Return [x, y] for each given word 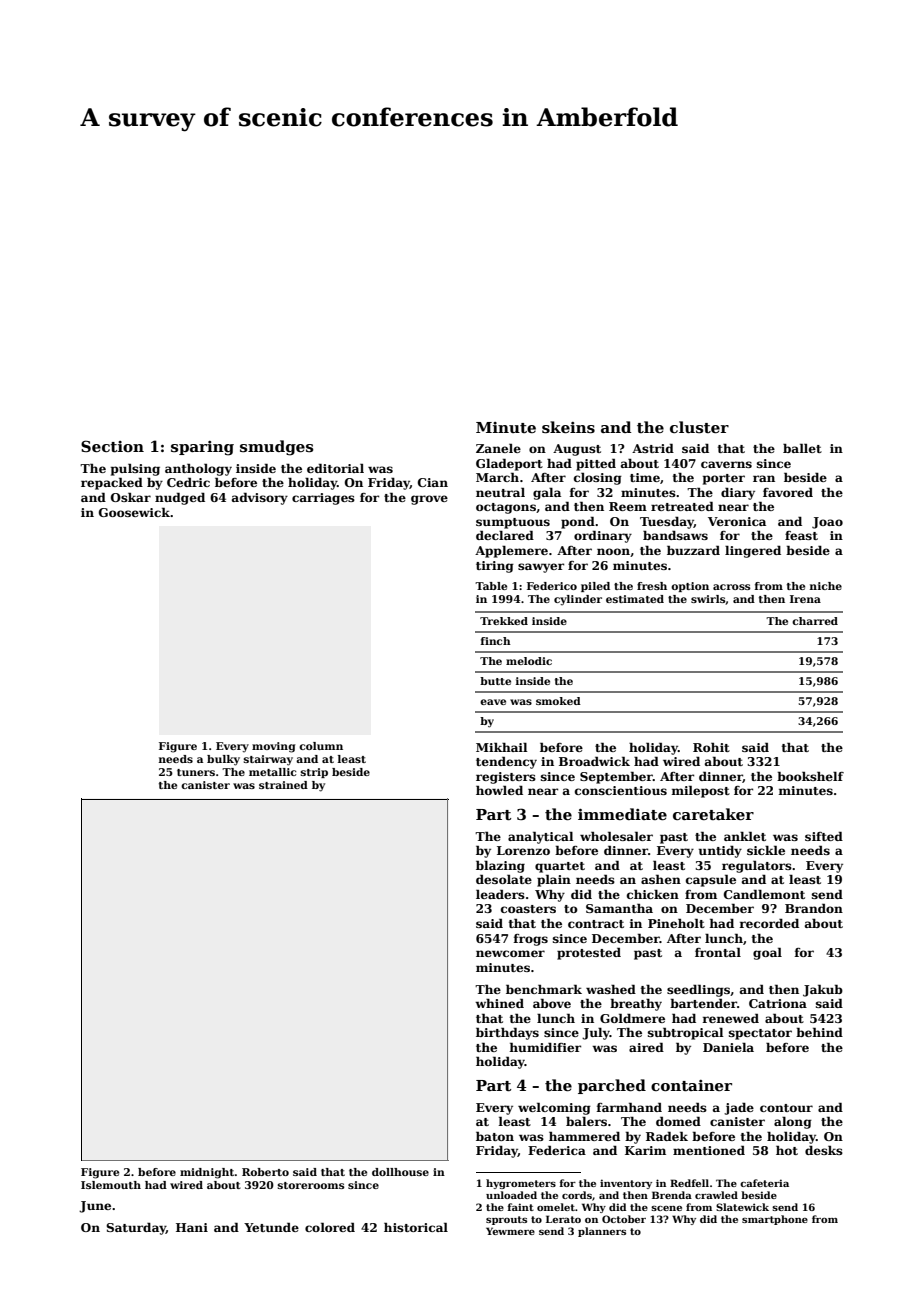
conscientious [621, 790]
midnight [207, 1173]
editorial [335, 468]
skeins [568, 427]
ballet [802, 448]
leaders [500, 894]
